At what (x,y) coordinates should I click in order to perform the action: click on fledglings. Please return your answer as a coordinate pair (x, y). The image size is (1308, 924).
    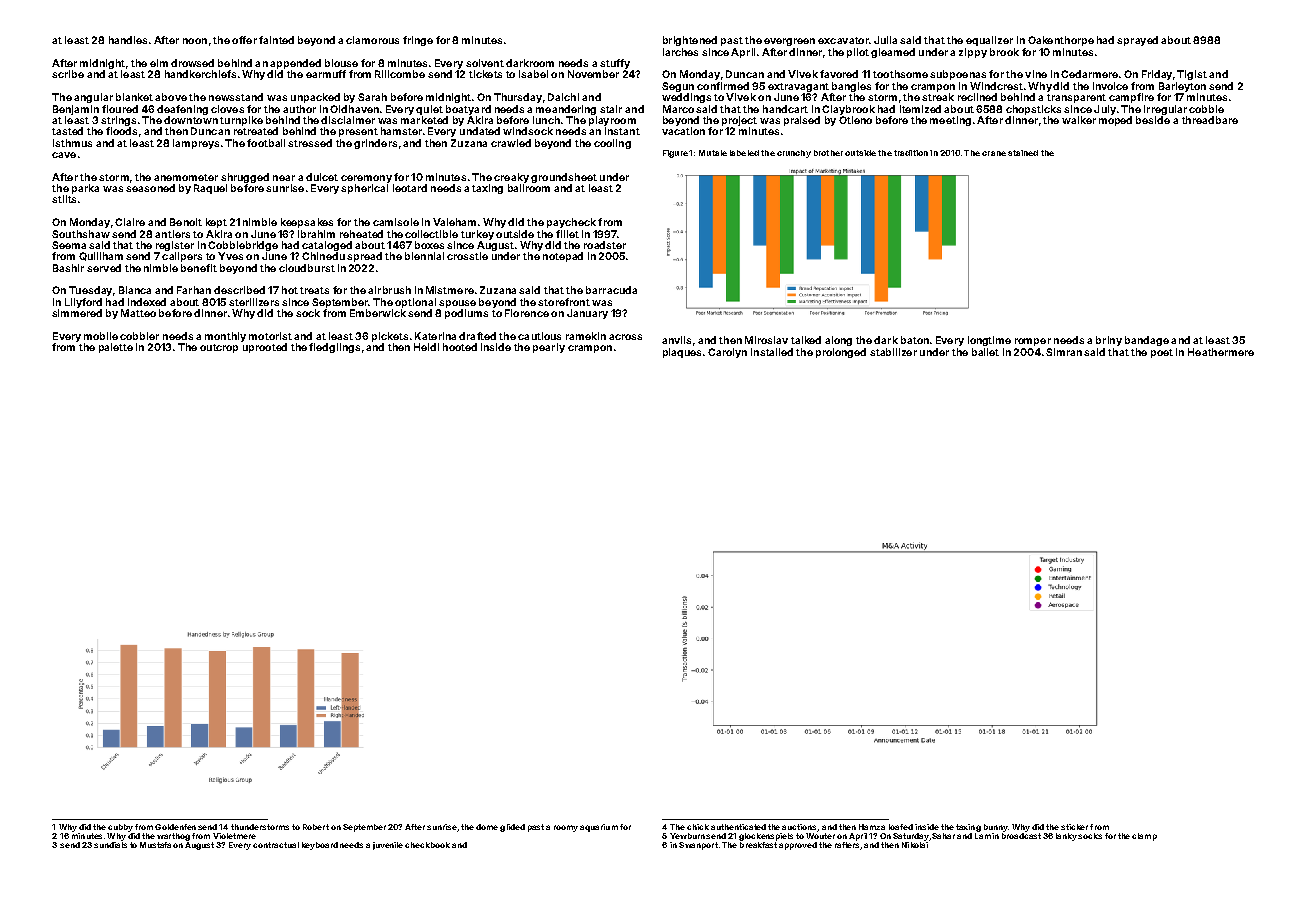
    Looking at the image, I should click on (334, 348).
